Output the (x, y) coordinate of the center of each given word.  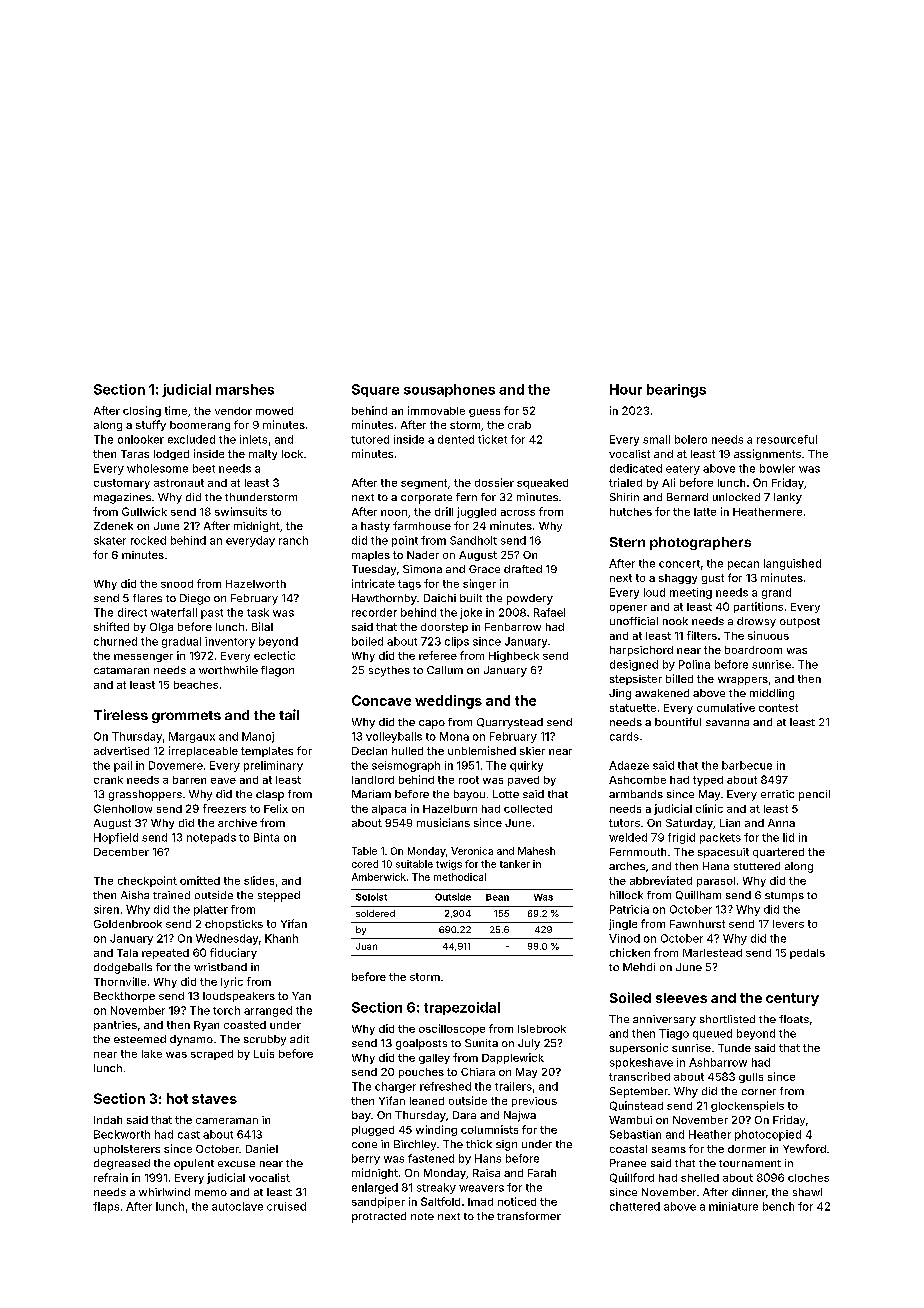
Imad (480, 1202)
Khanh (281, 938)
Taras (135, 454)
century (792, 999)
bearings (676, 391)
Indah (108, 1120)
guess (484, 413)
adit (299, 1039)
